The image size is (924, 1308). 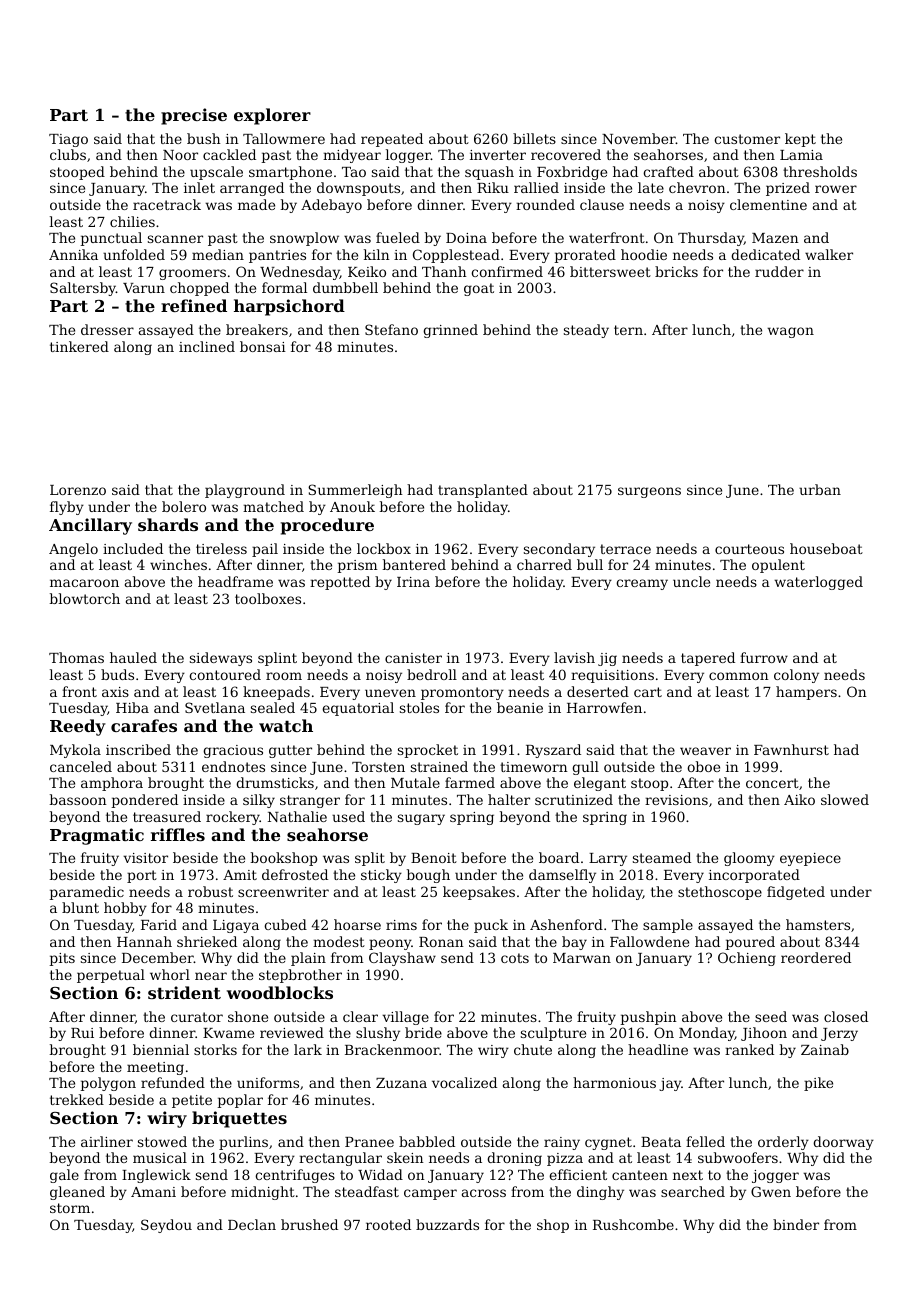 What do you see at coordinates (194, 116) in the document?
I see `precise` at bounding box center [194, 116].
